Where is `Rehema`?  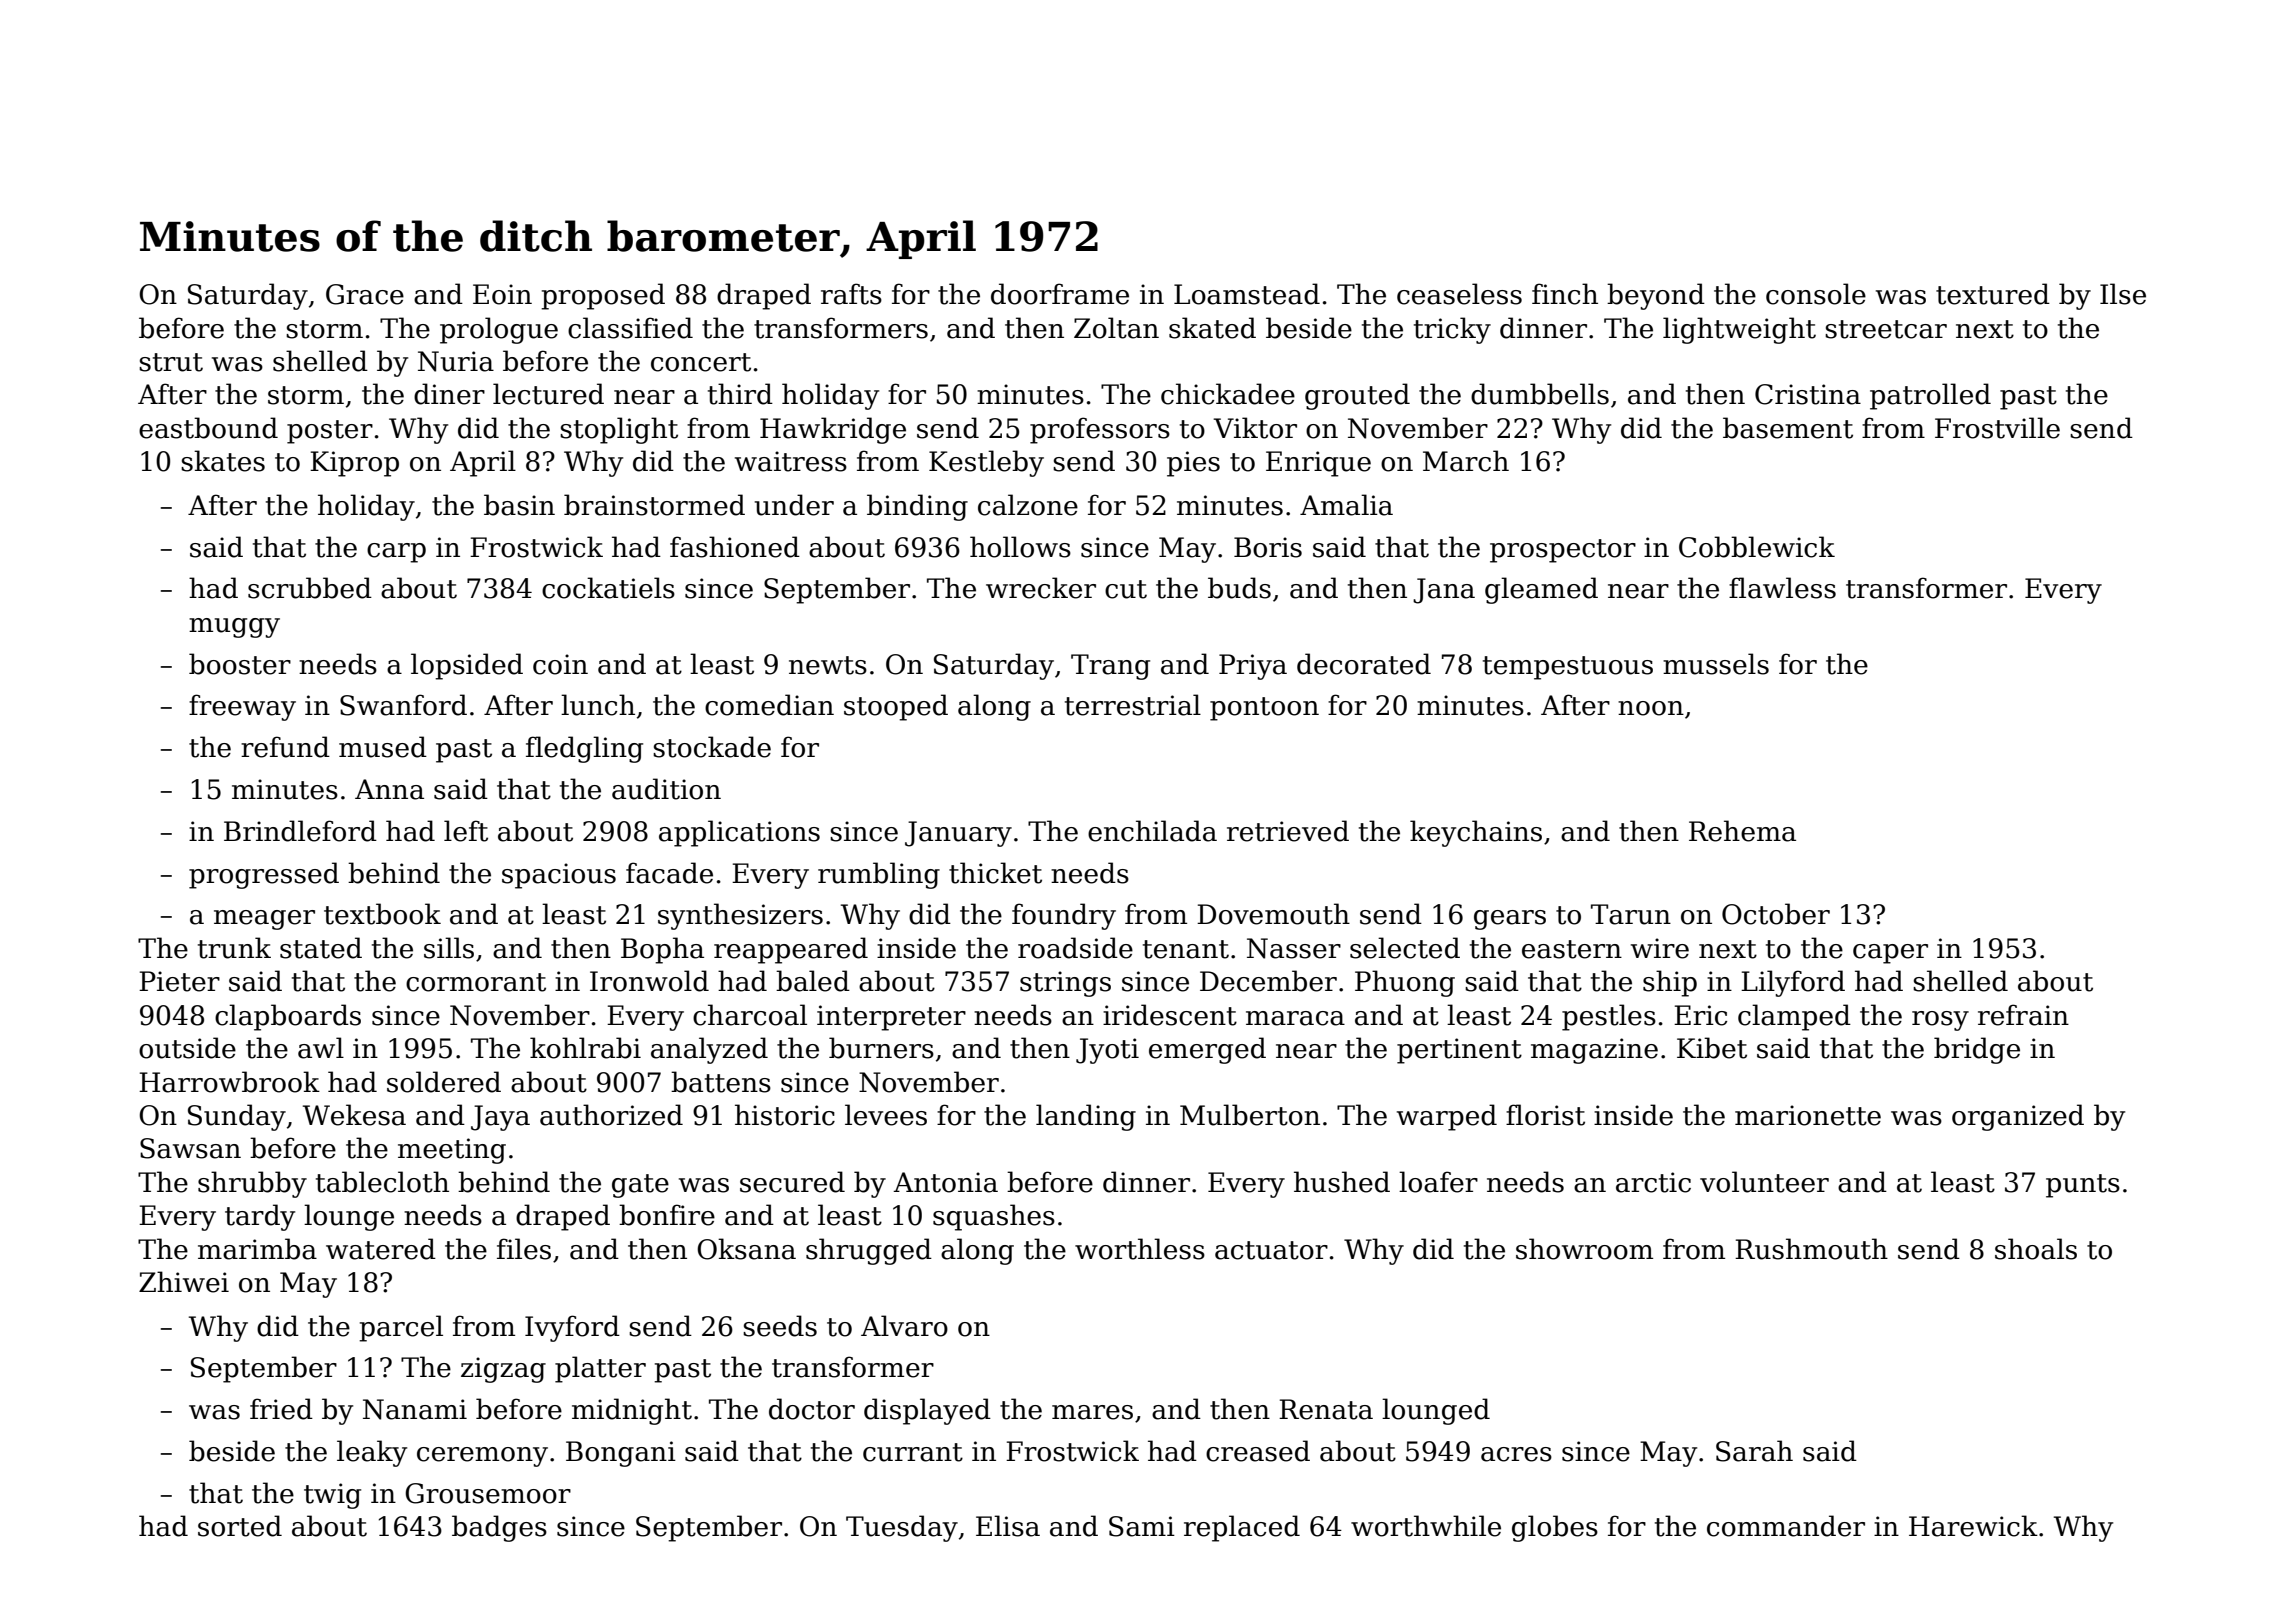
Rehema is located at coordinates (1742, 831).
